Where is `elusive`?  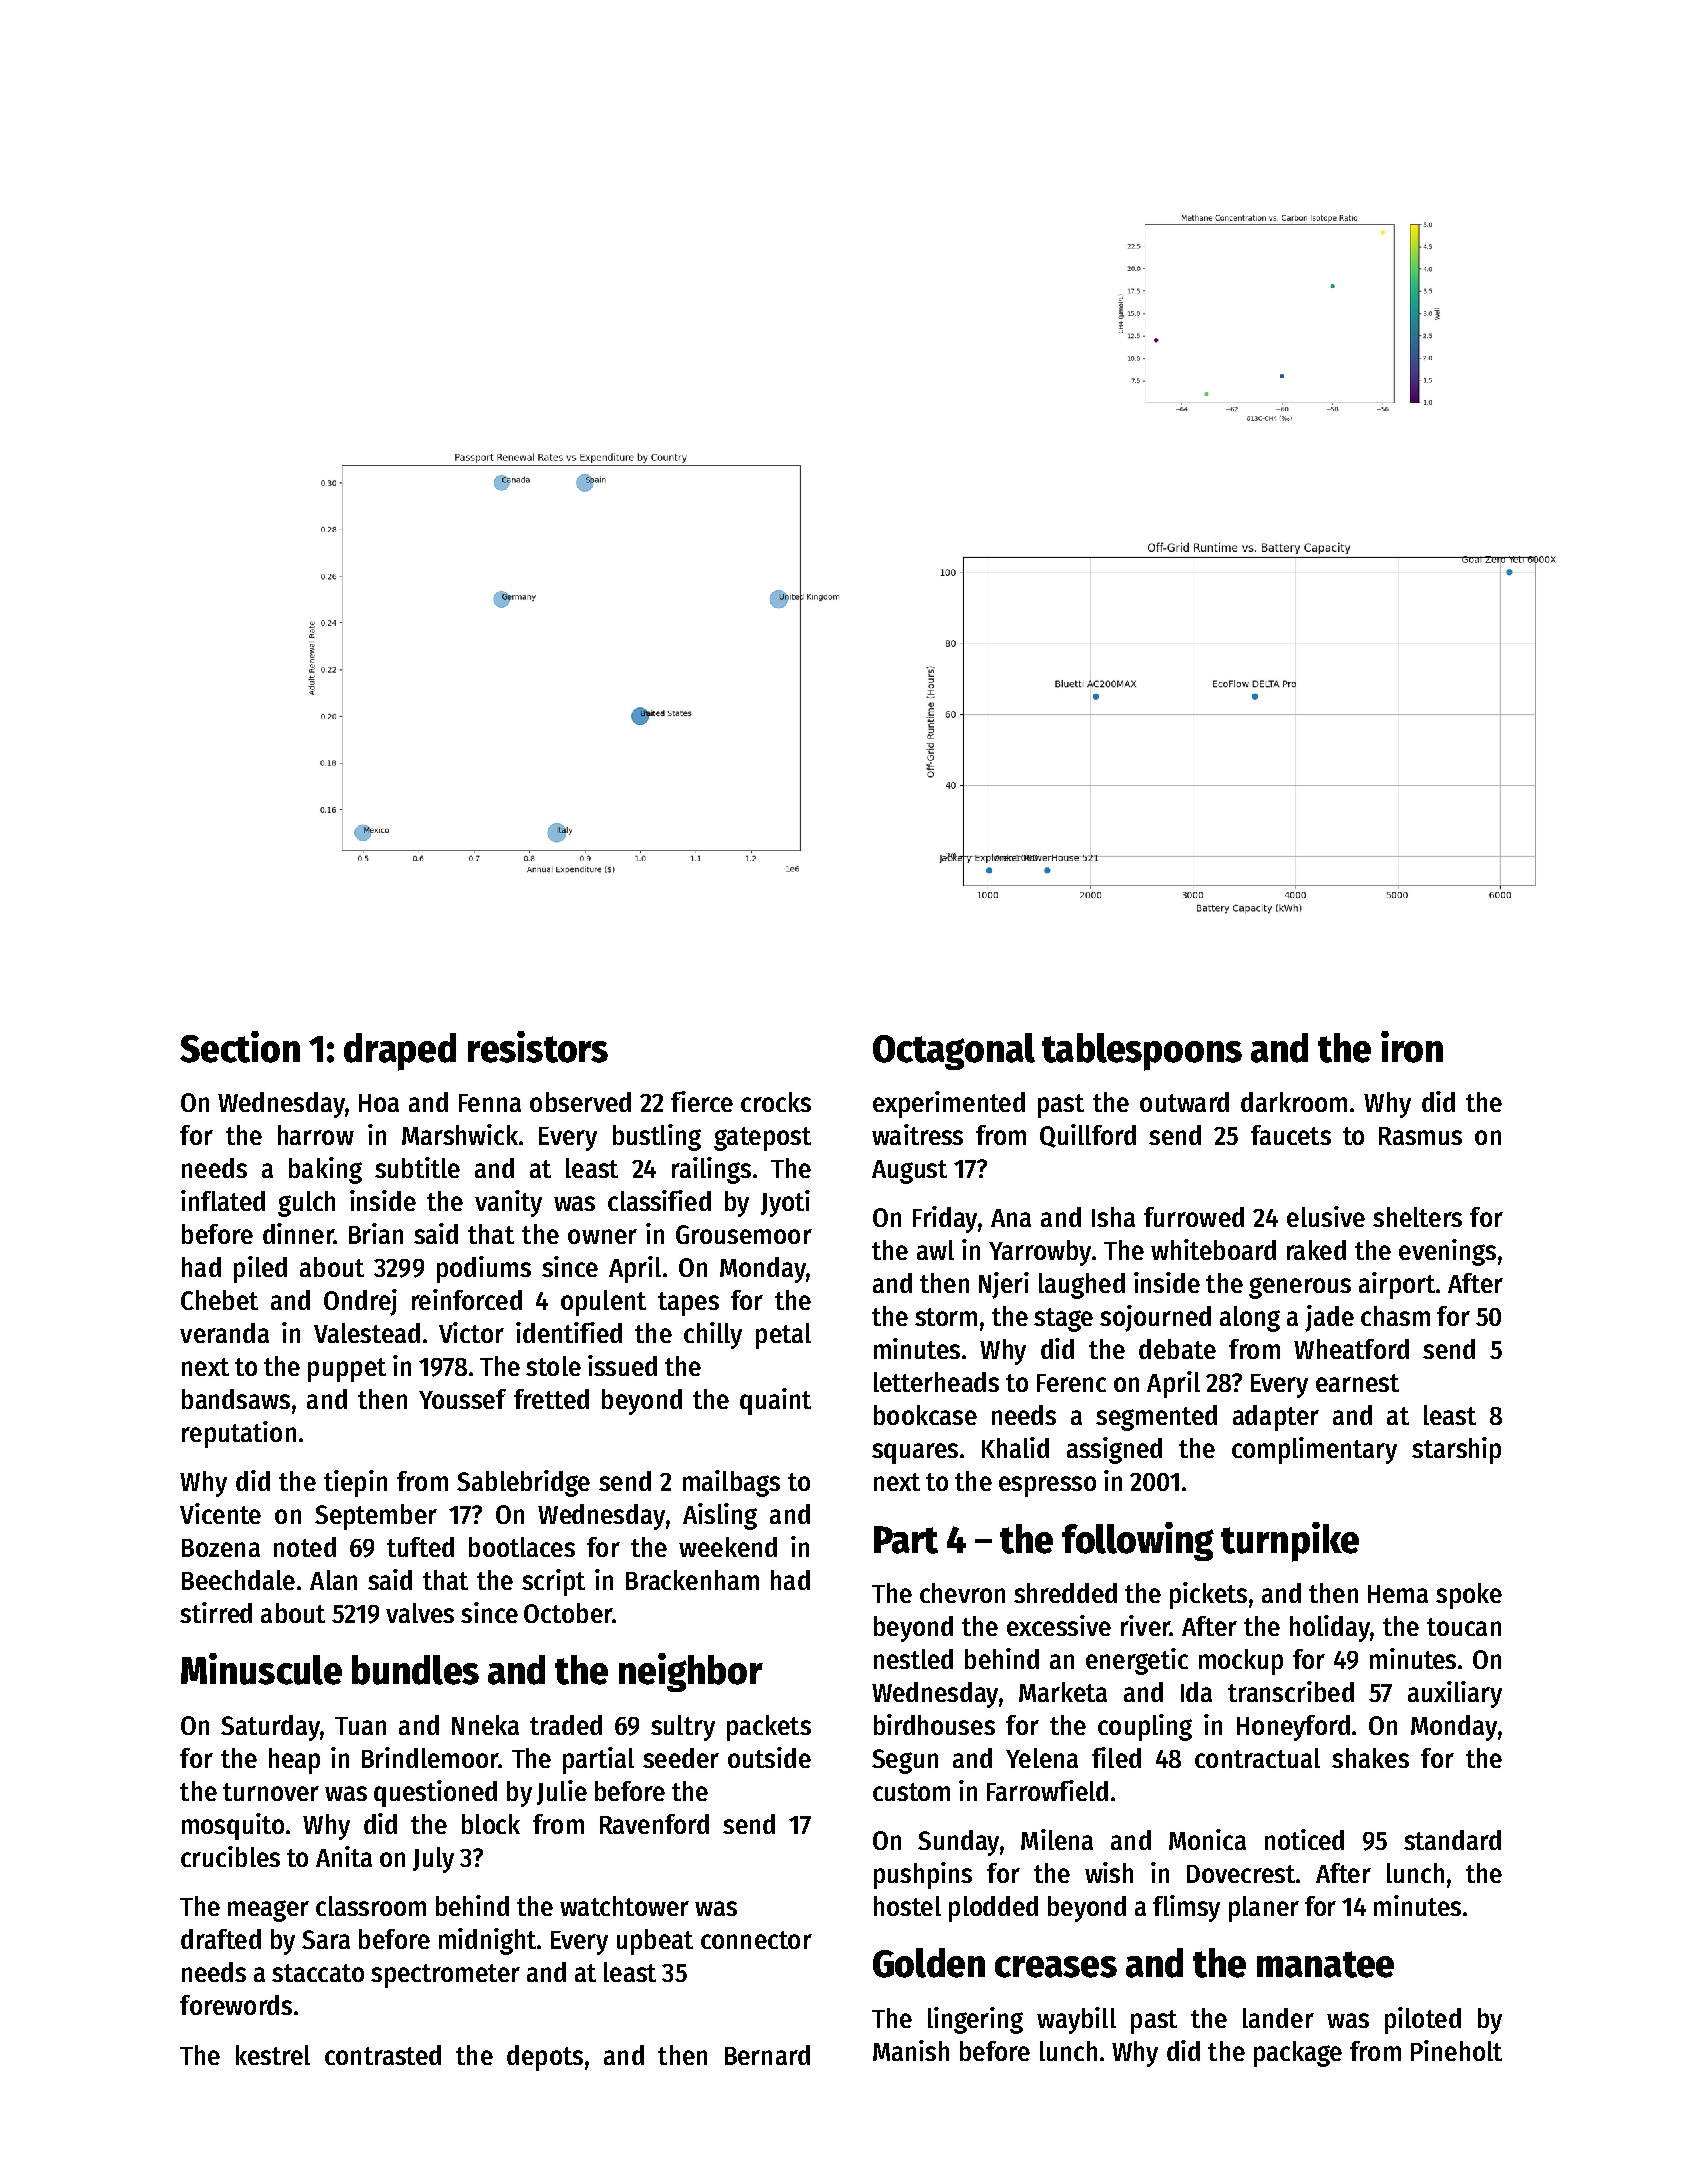 elusive is located at coordinates (1326, 1216).
